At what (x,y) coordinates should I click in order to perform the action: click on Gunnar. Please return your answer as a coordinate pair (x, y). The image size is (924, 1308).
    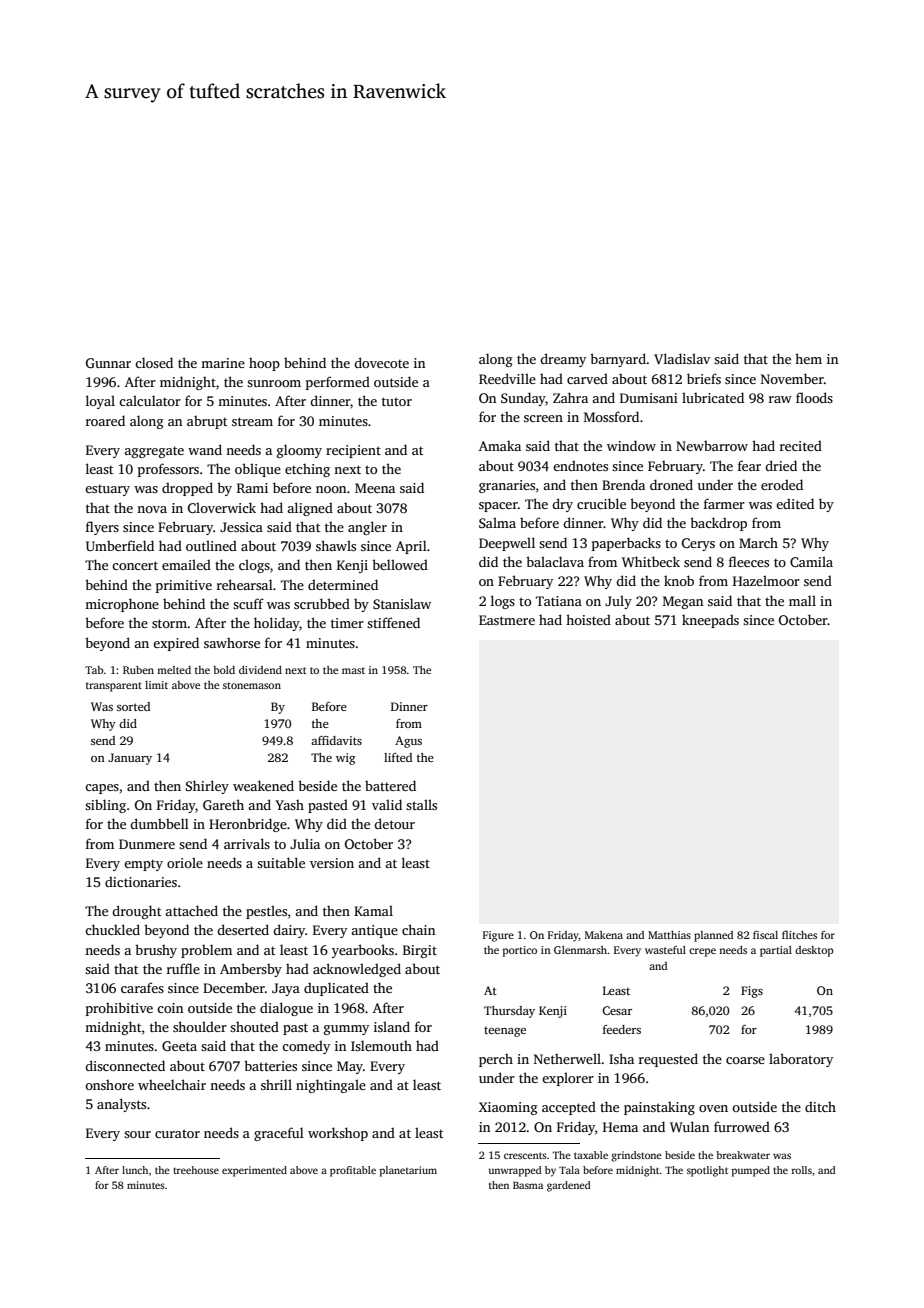
    Looking at the image, I should click on (108, 363).
